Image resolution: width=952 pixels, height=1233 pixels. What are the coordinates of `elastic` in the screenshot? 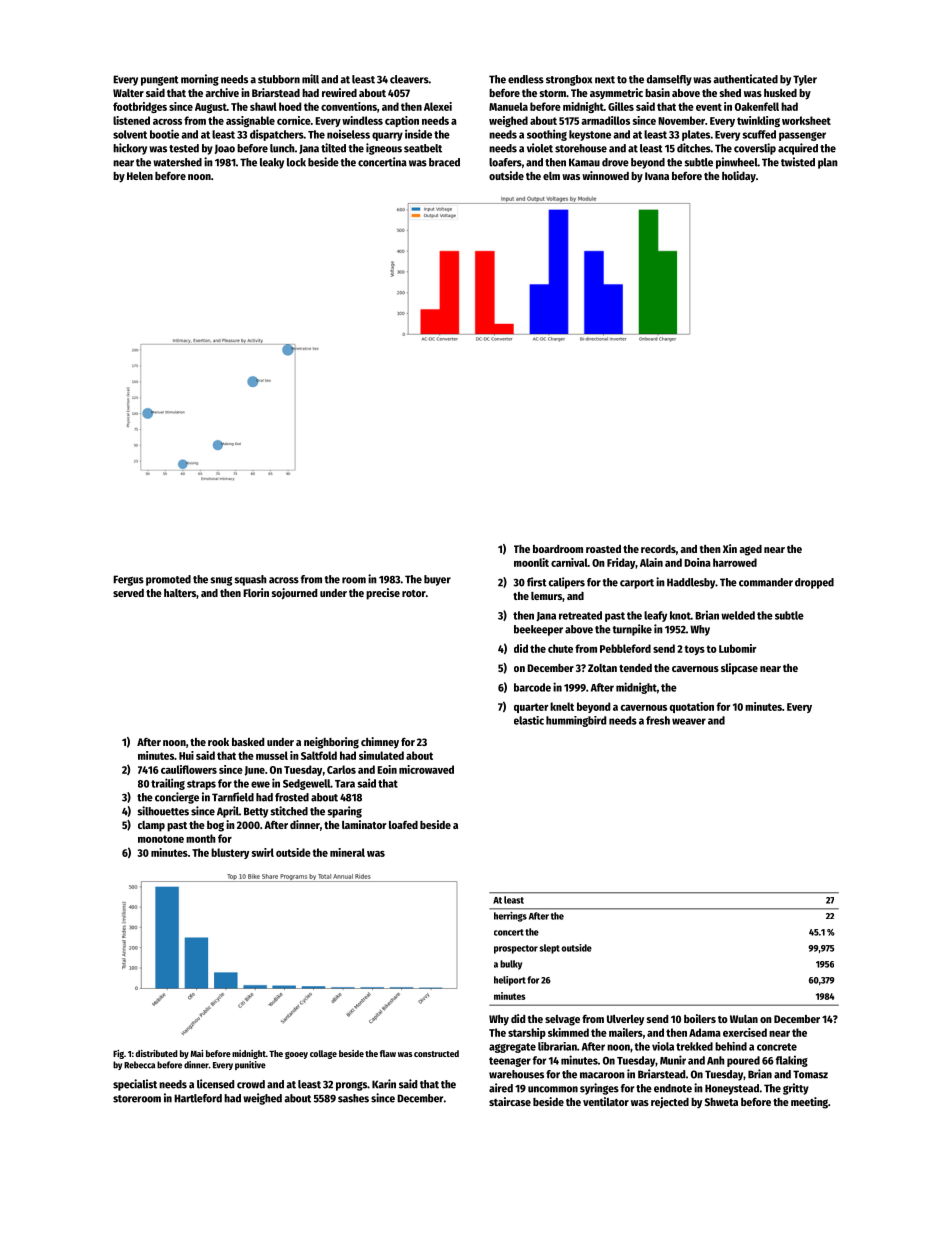 It's located at (529, 720).
